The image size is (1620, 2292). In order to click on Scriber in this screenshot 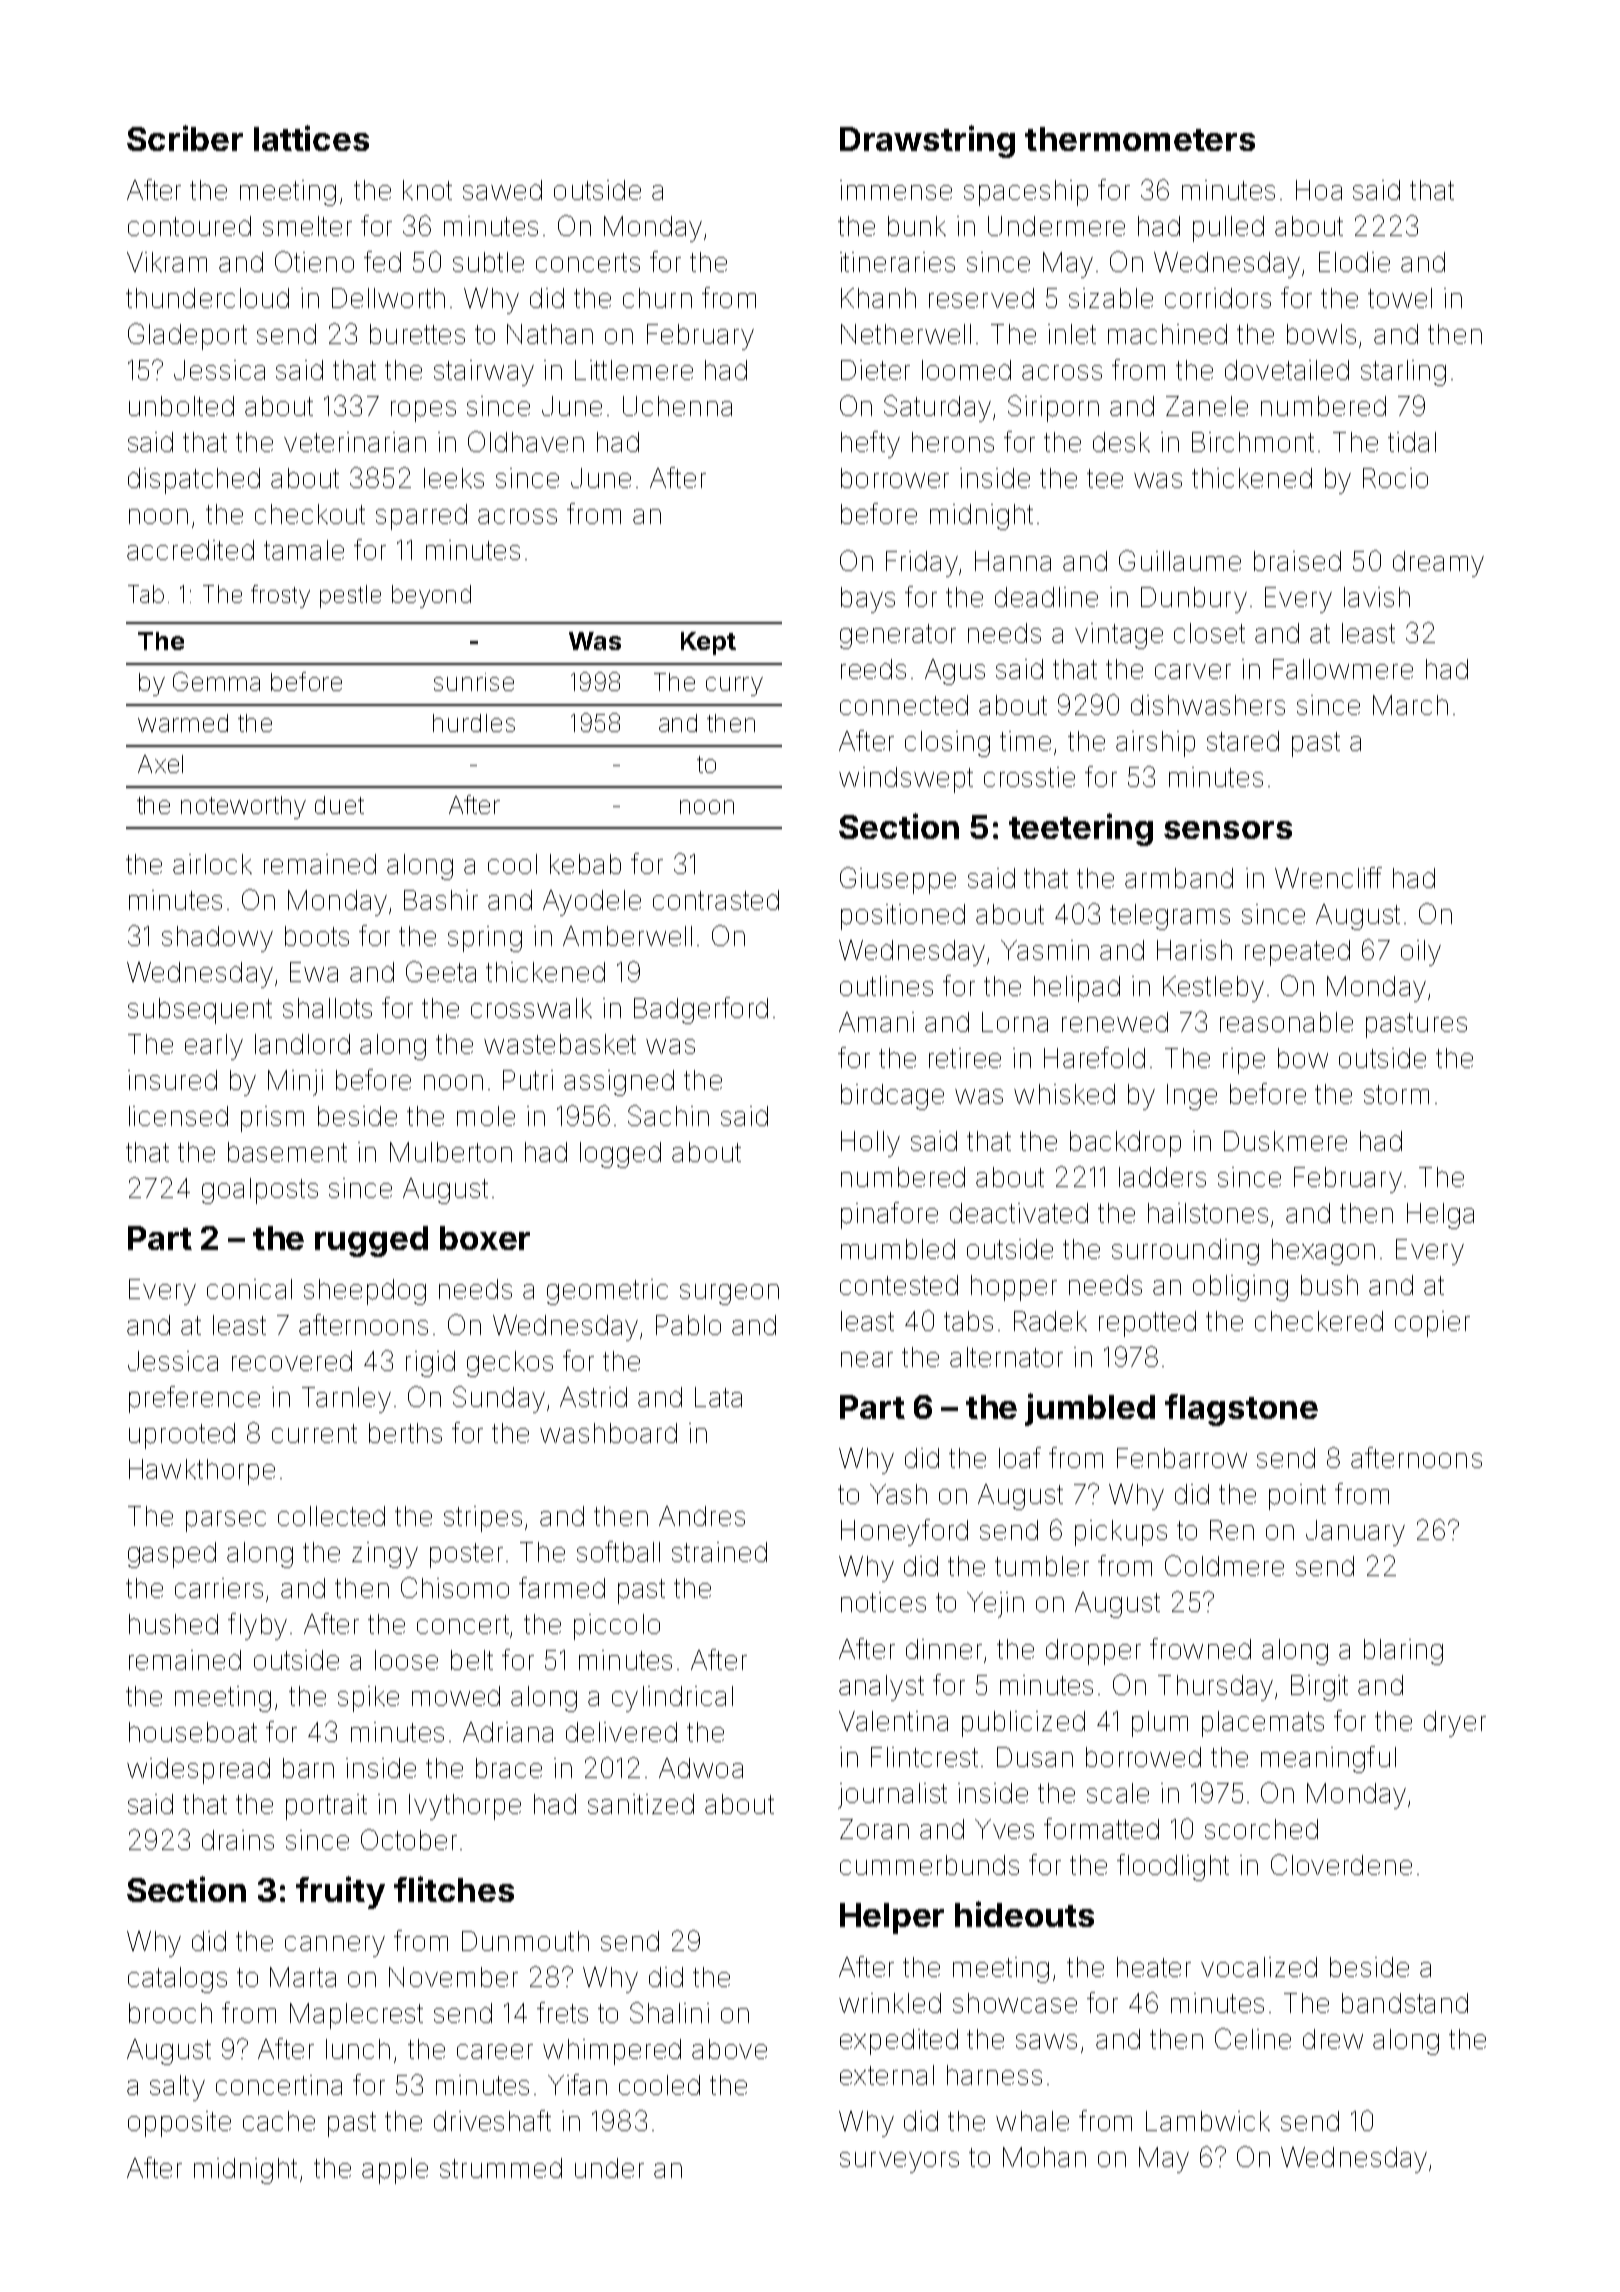, I will do `click(185, 138)`.
